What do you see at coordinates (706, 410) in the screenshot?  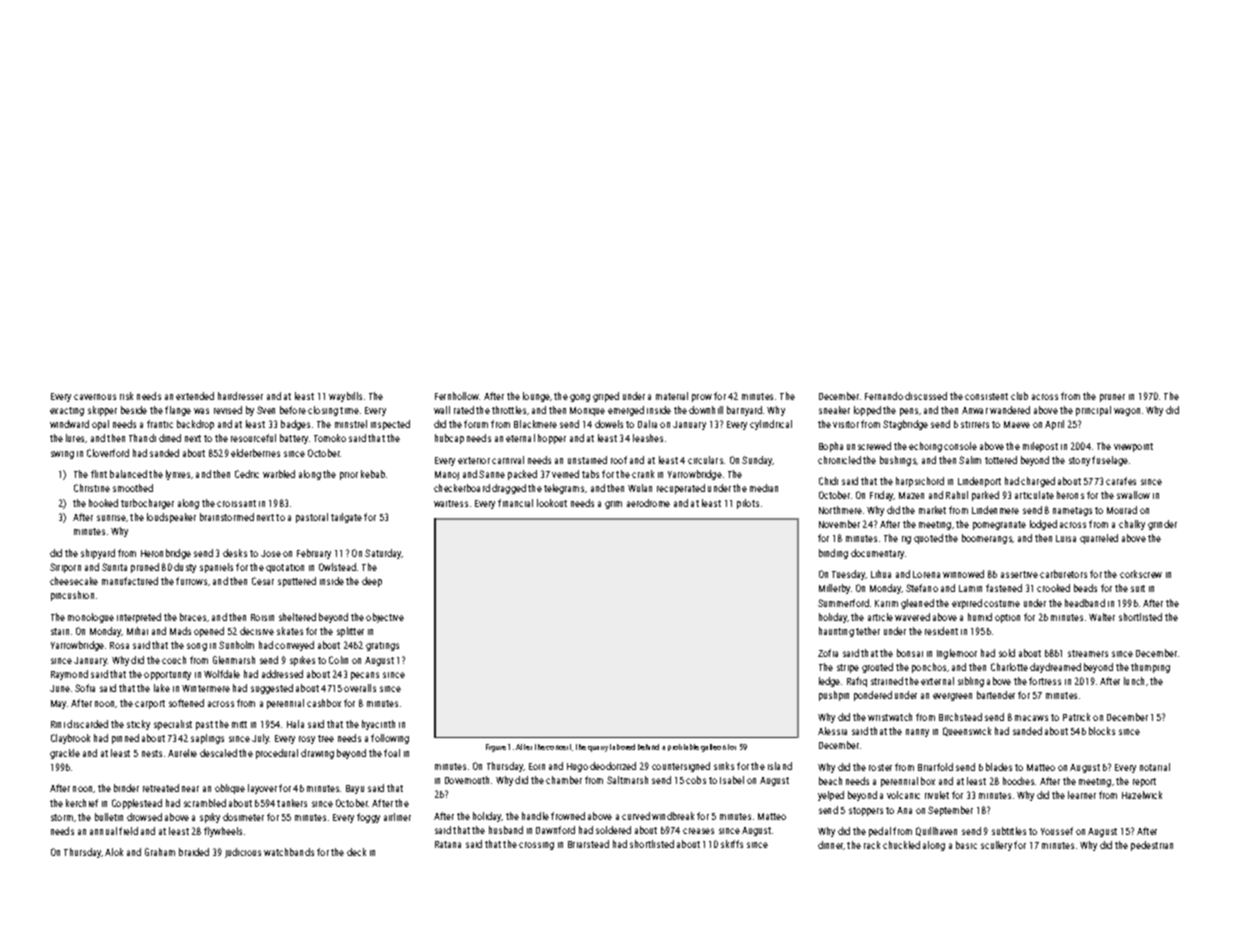 I see `downhill` at bounding box center [706, 410].
